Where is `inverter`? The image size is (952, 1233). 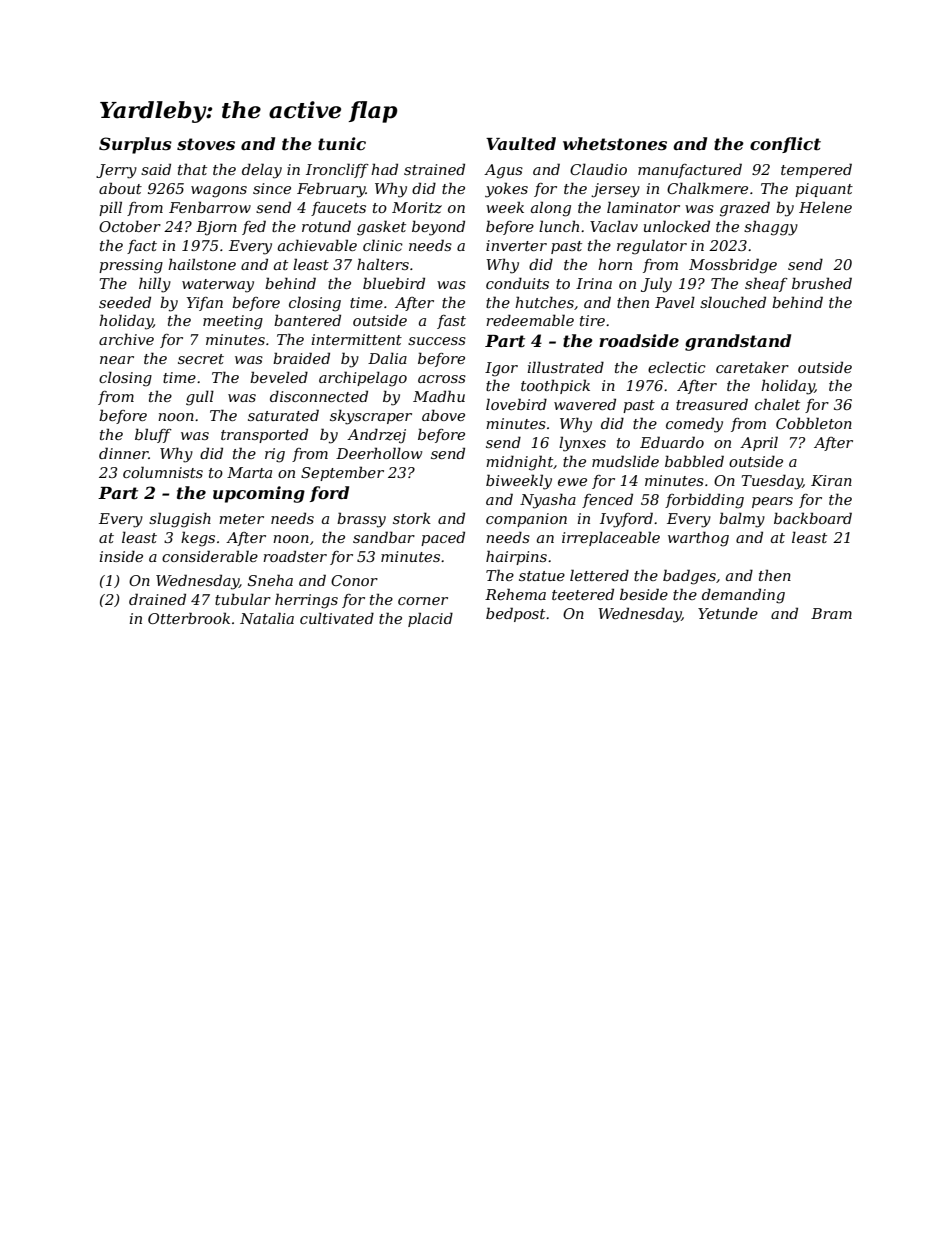
inverter is located at coordinates (516, 245).
